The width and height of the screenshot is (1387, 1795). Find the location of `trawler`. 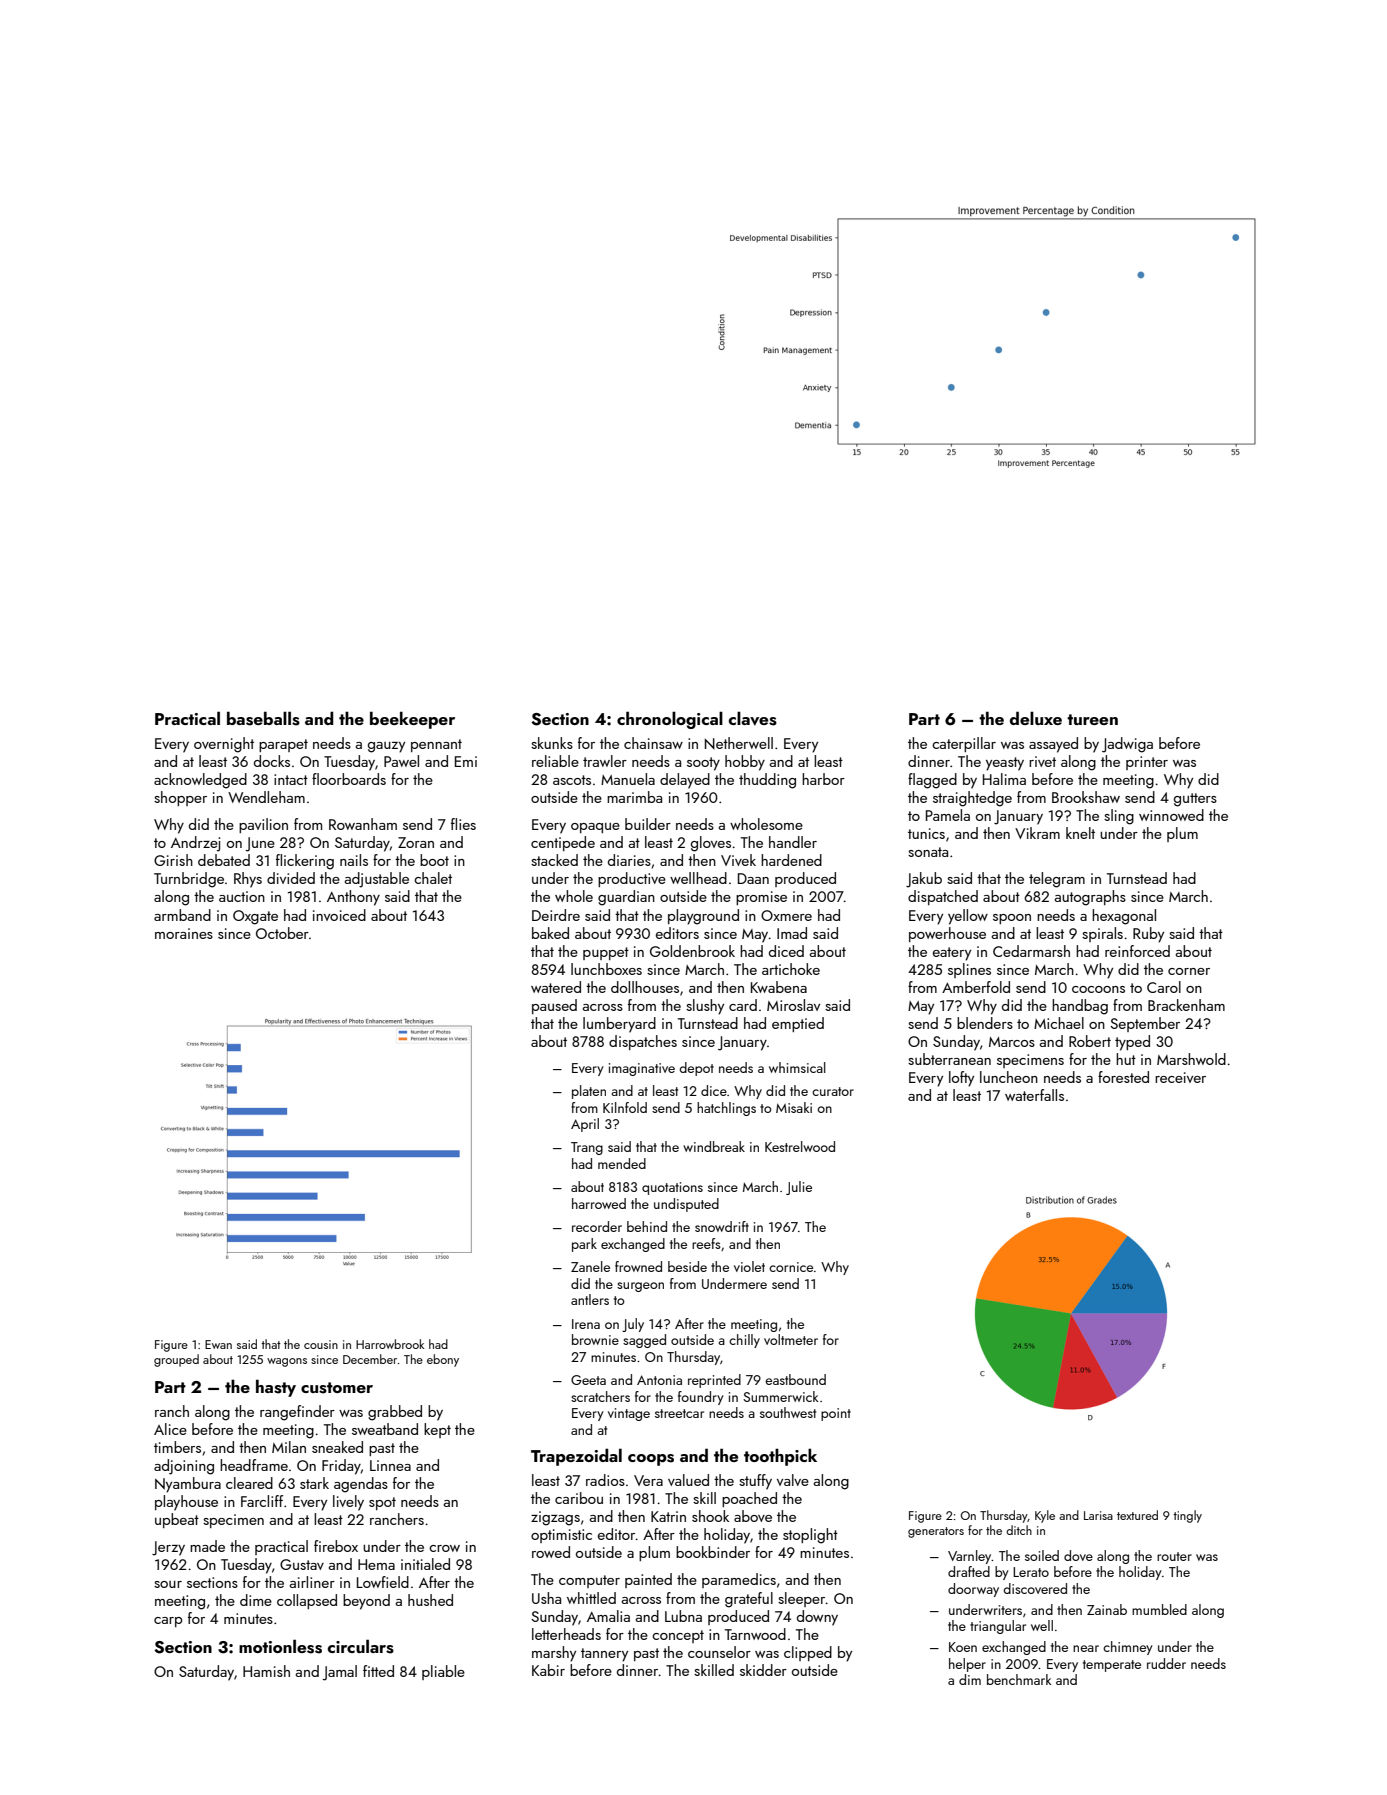

trawler is located at coordinates (605, 761).
